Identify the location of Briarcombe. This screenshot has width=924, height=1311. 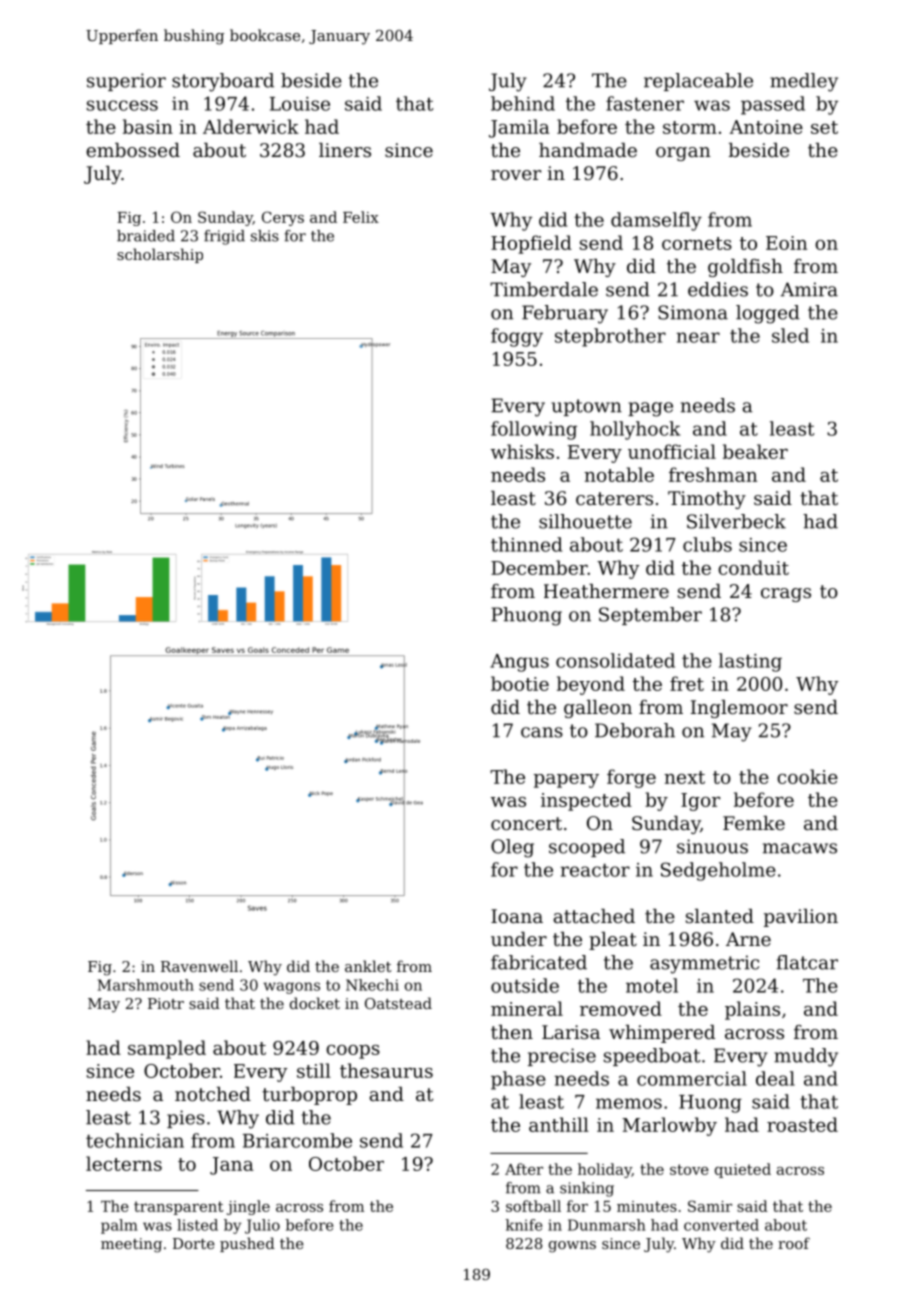
(297, 1140).
